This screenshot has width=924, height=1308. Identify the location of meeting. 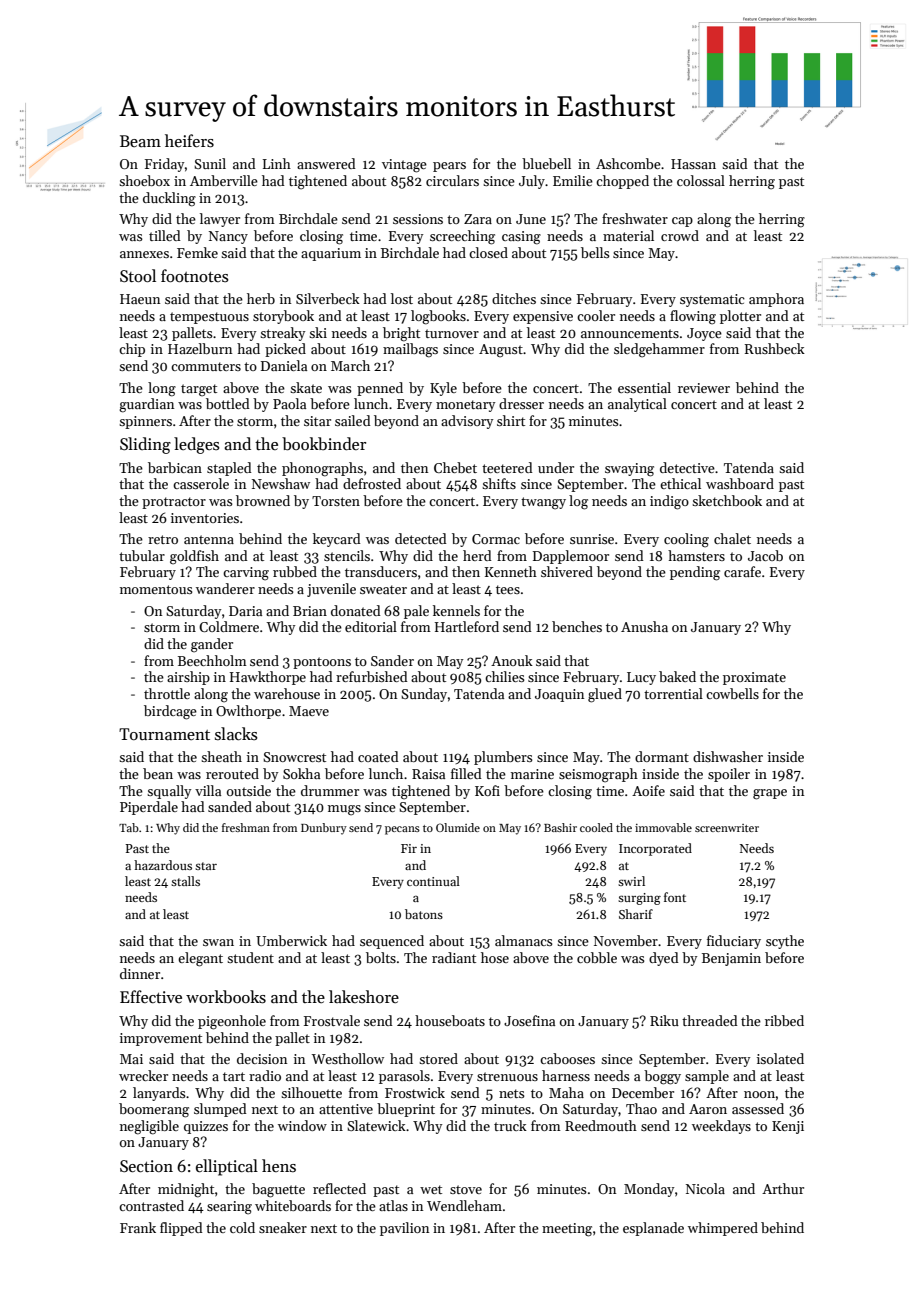
(567, 1230).
